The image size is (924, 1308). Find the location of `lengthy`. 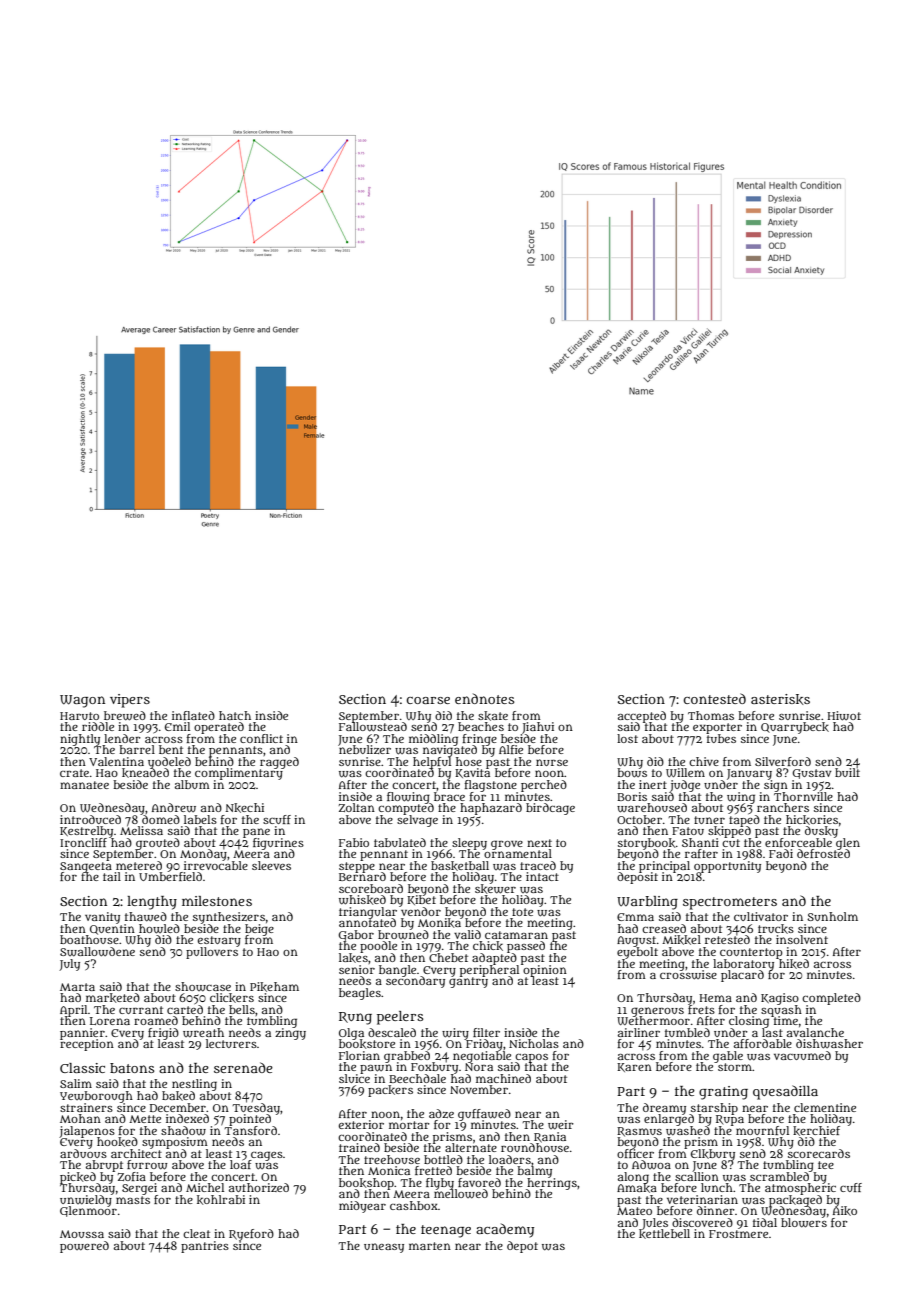

lengthy is located at coordinates (152, 903).
